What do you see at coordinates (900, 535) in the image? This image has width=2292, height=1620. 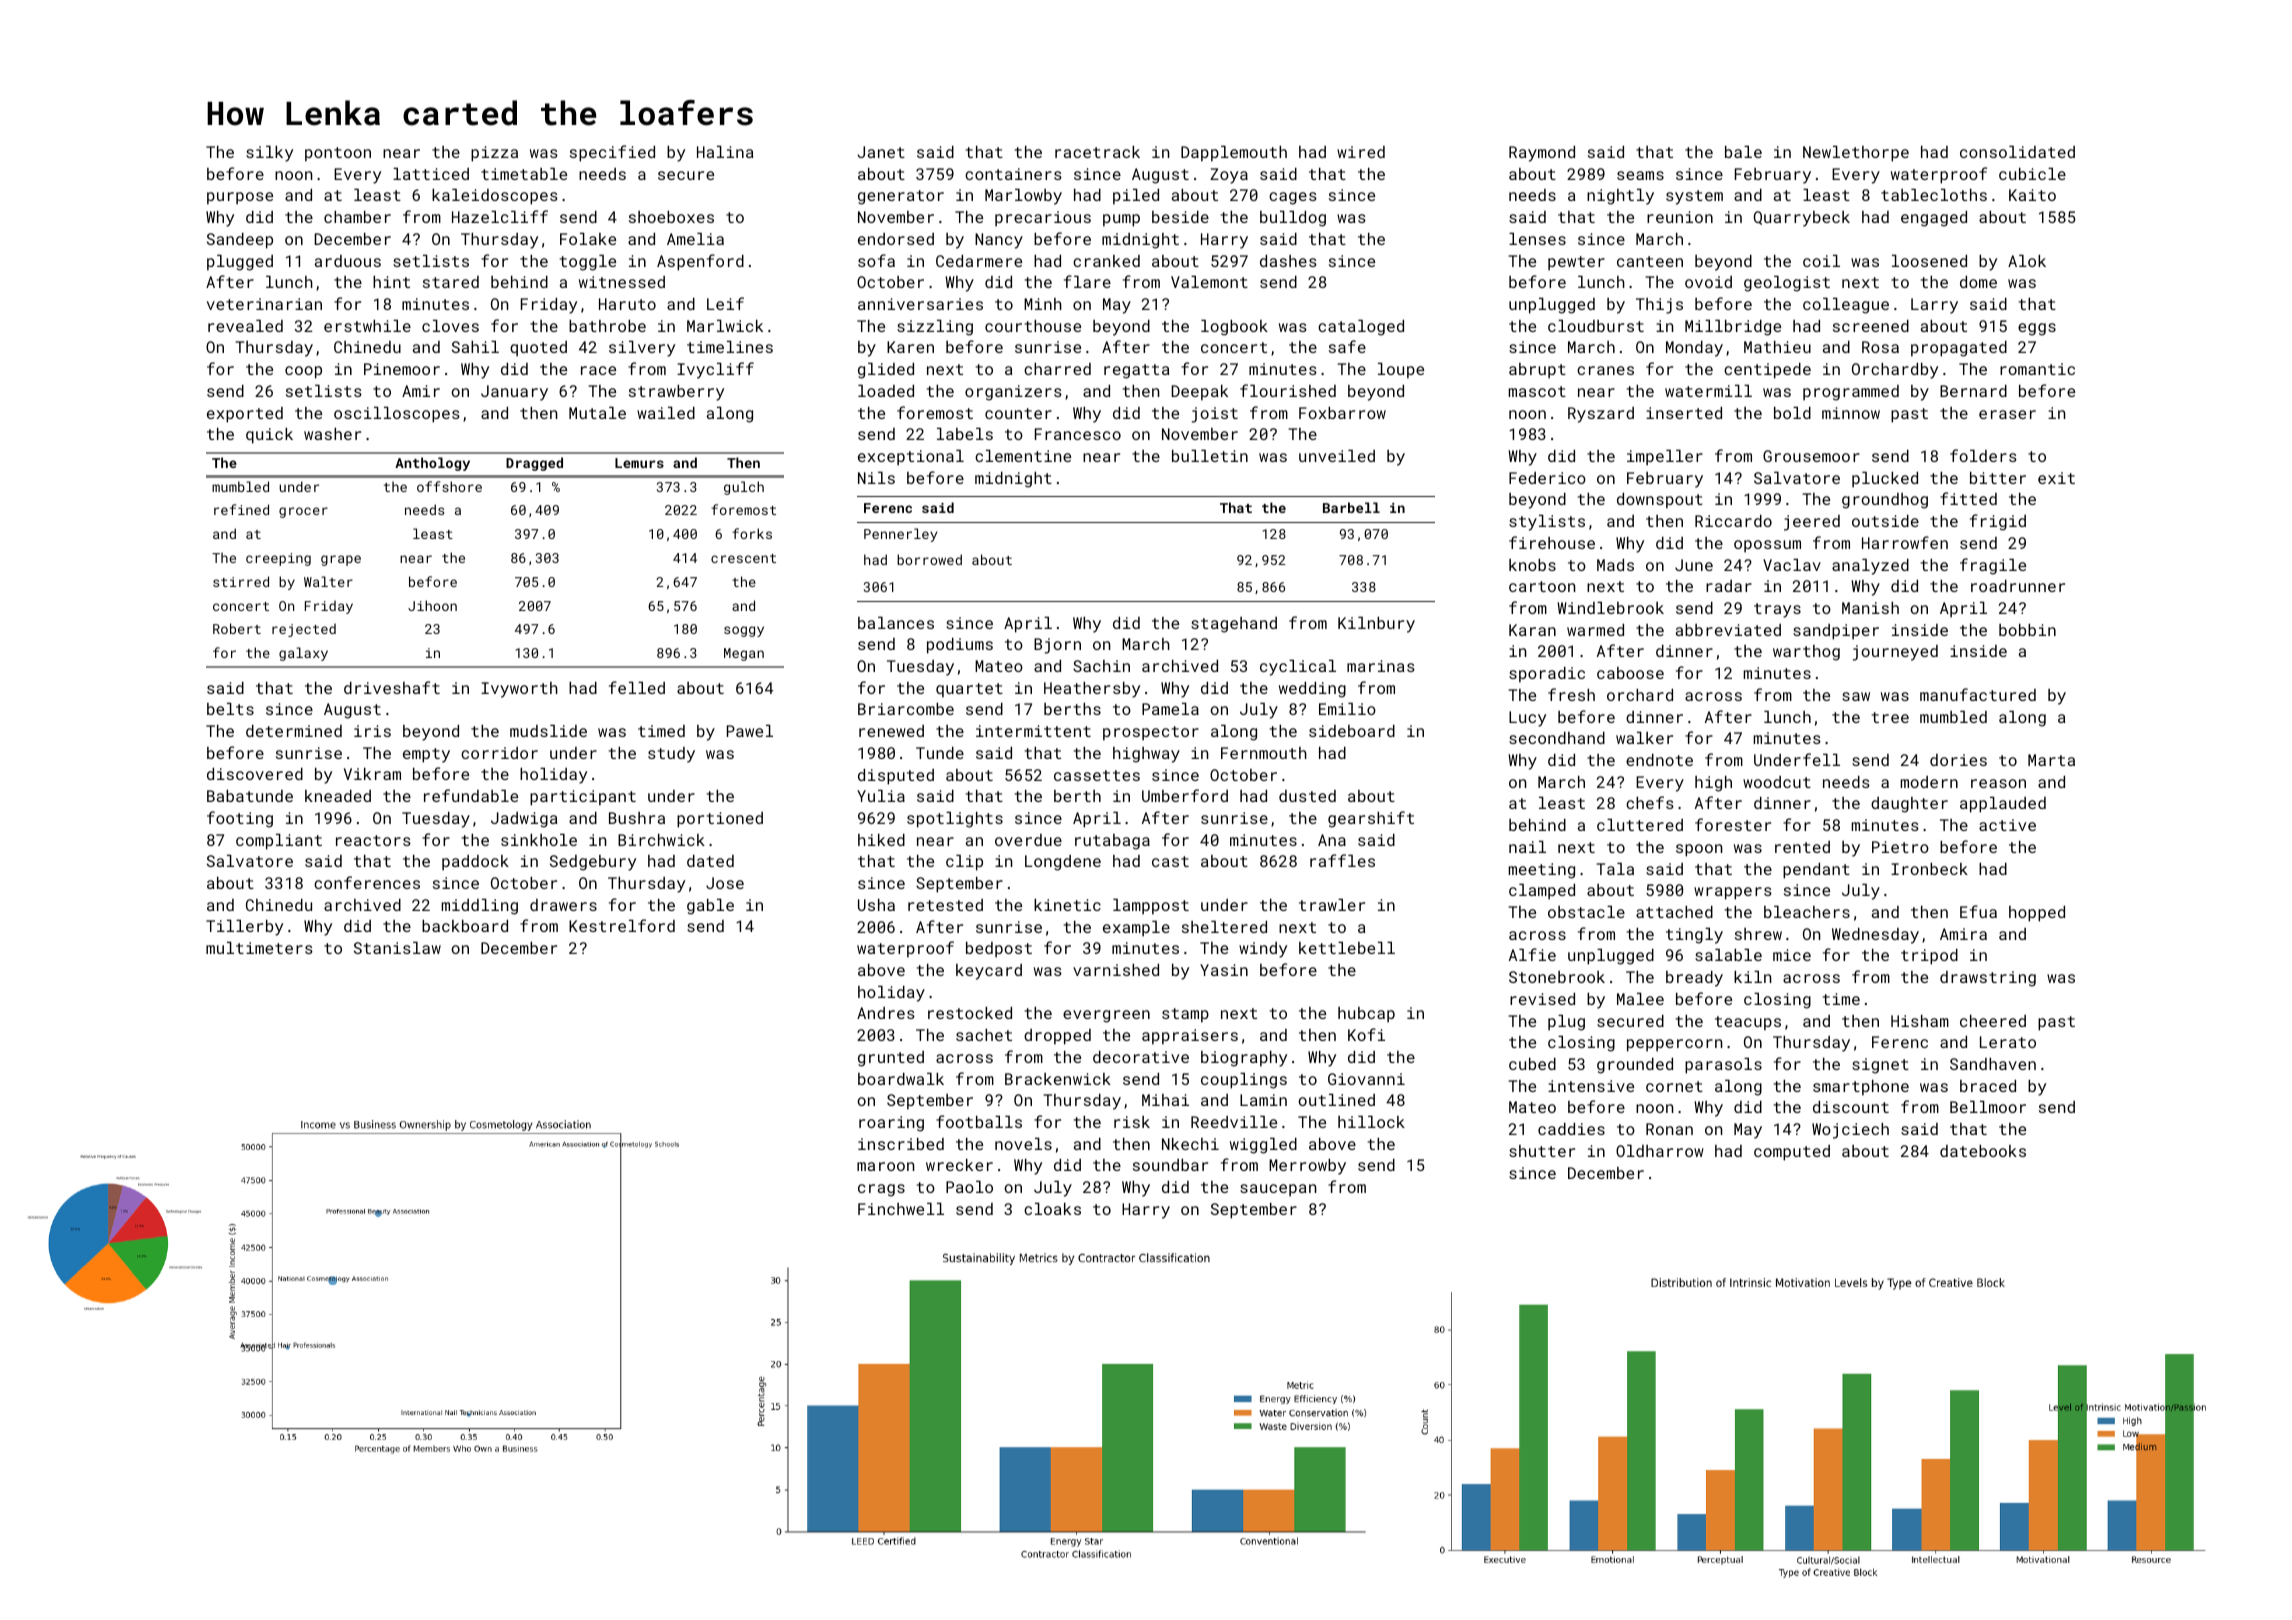 I see `Pennerley` at bounding box center [900, 535].
